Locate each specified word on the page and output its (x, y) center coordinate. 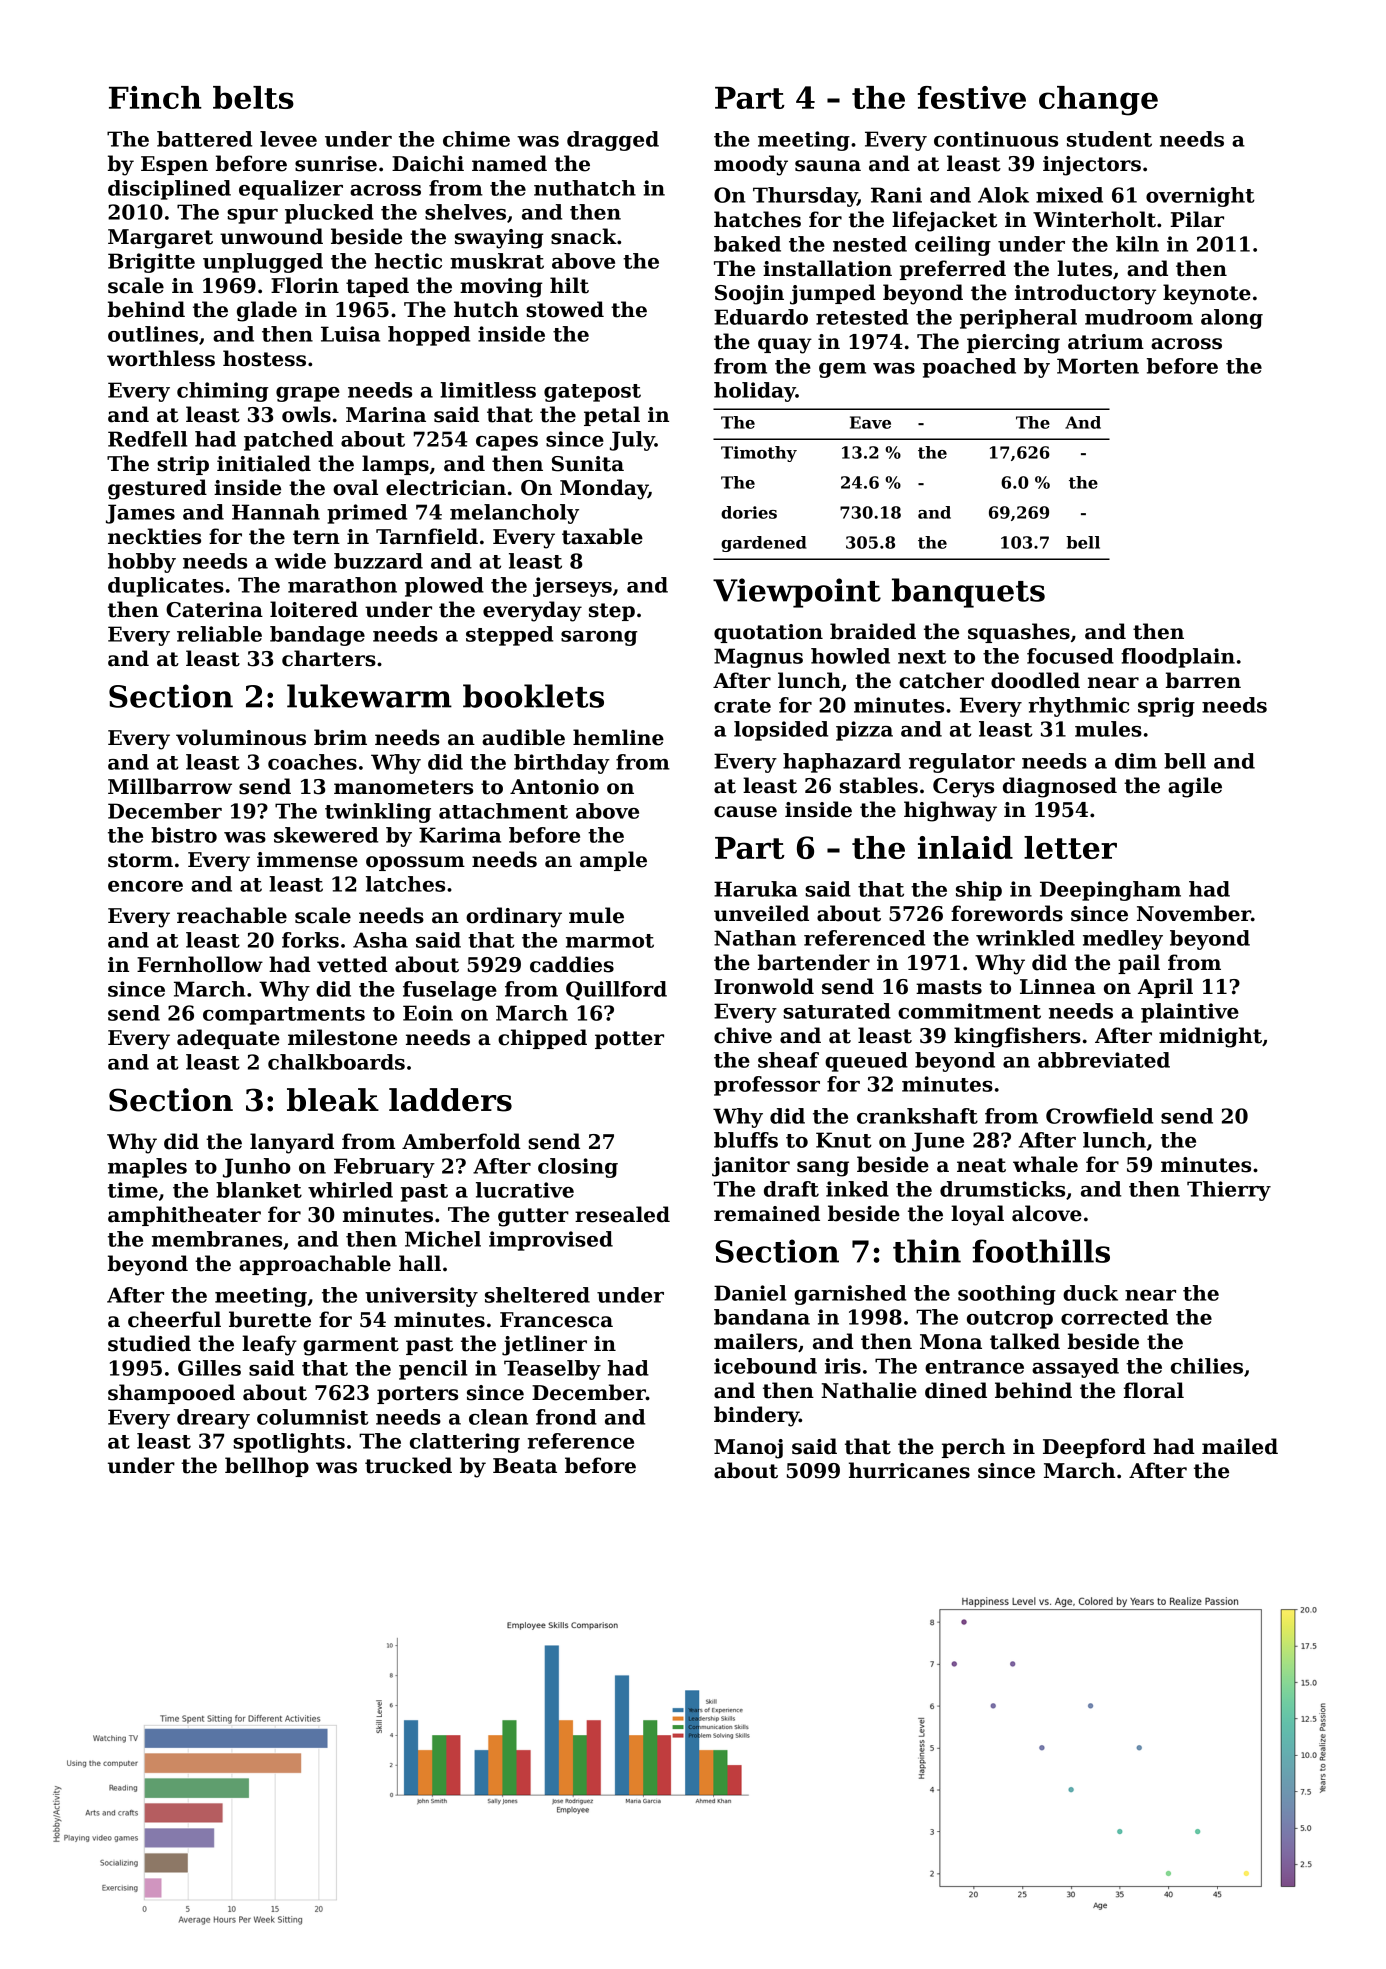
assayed (1075, 1368)
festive (972, 97)
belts (253, 97)
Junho (257, 1168)
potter (629, 1040)
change (1098, 101)
